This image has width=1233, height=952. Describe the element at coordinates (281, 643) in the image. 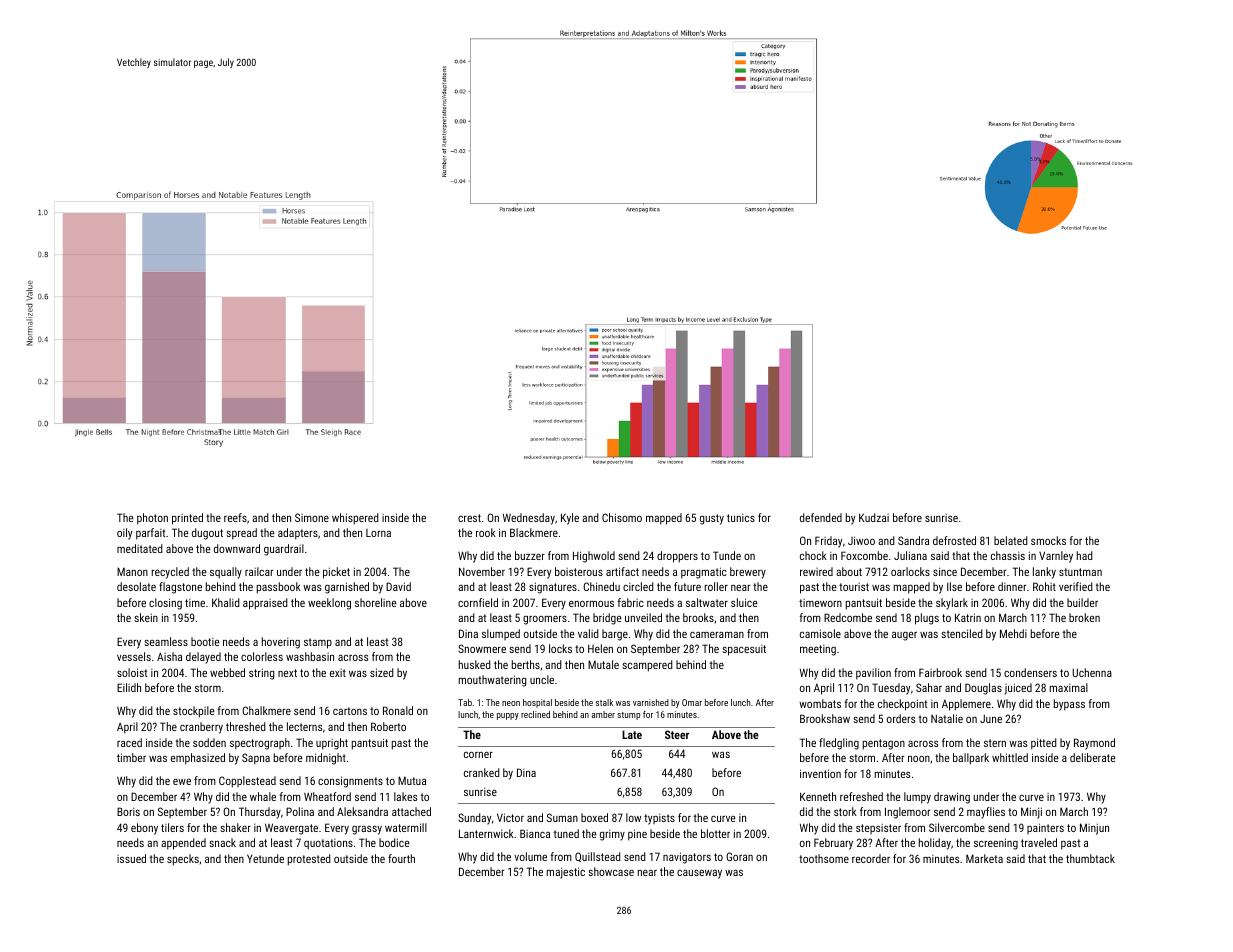

I see `hovering` at that location.
